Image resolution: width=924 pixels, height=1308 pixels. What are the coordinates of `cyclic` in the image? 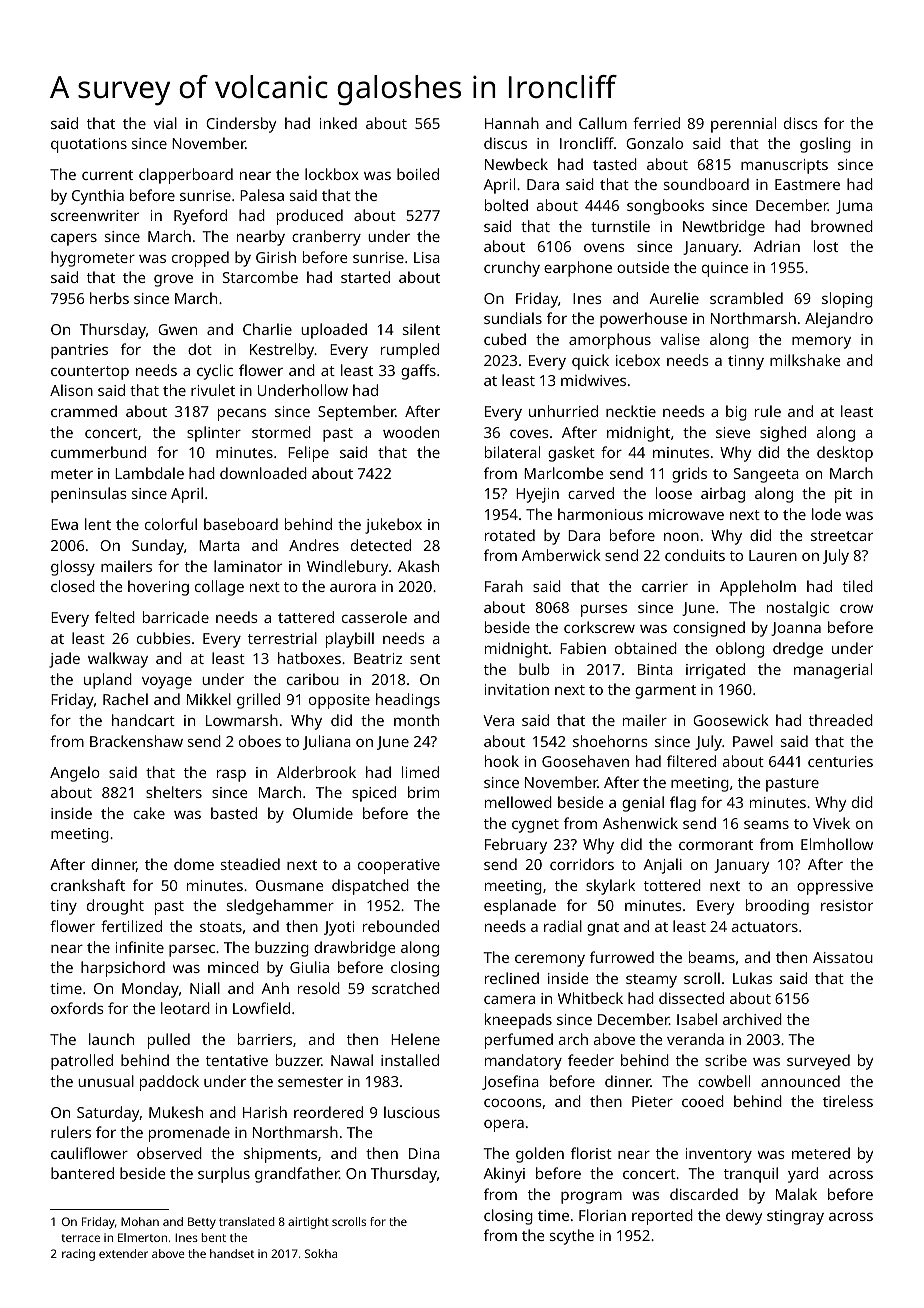 It's located at (215, 372).
